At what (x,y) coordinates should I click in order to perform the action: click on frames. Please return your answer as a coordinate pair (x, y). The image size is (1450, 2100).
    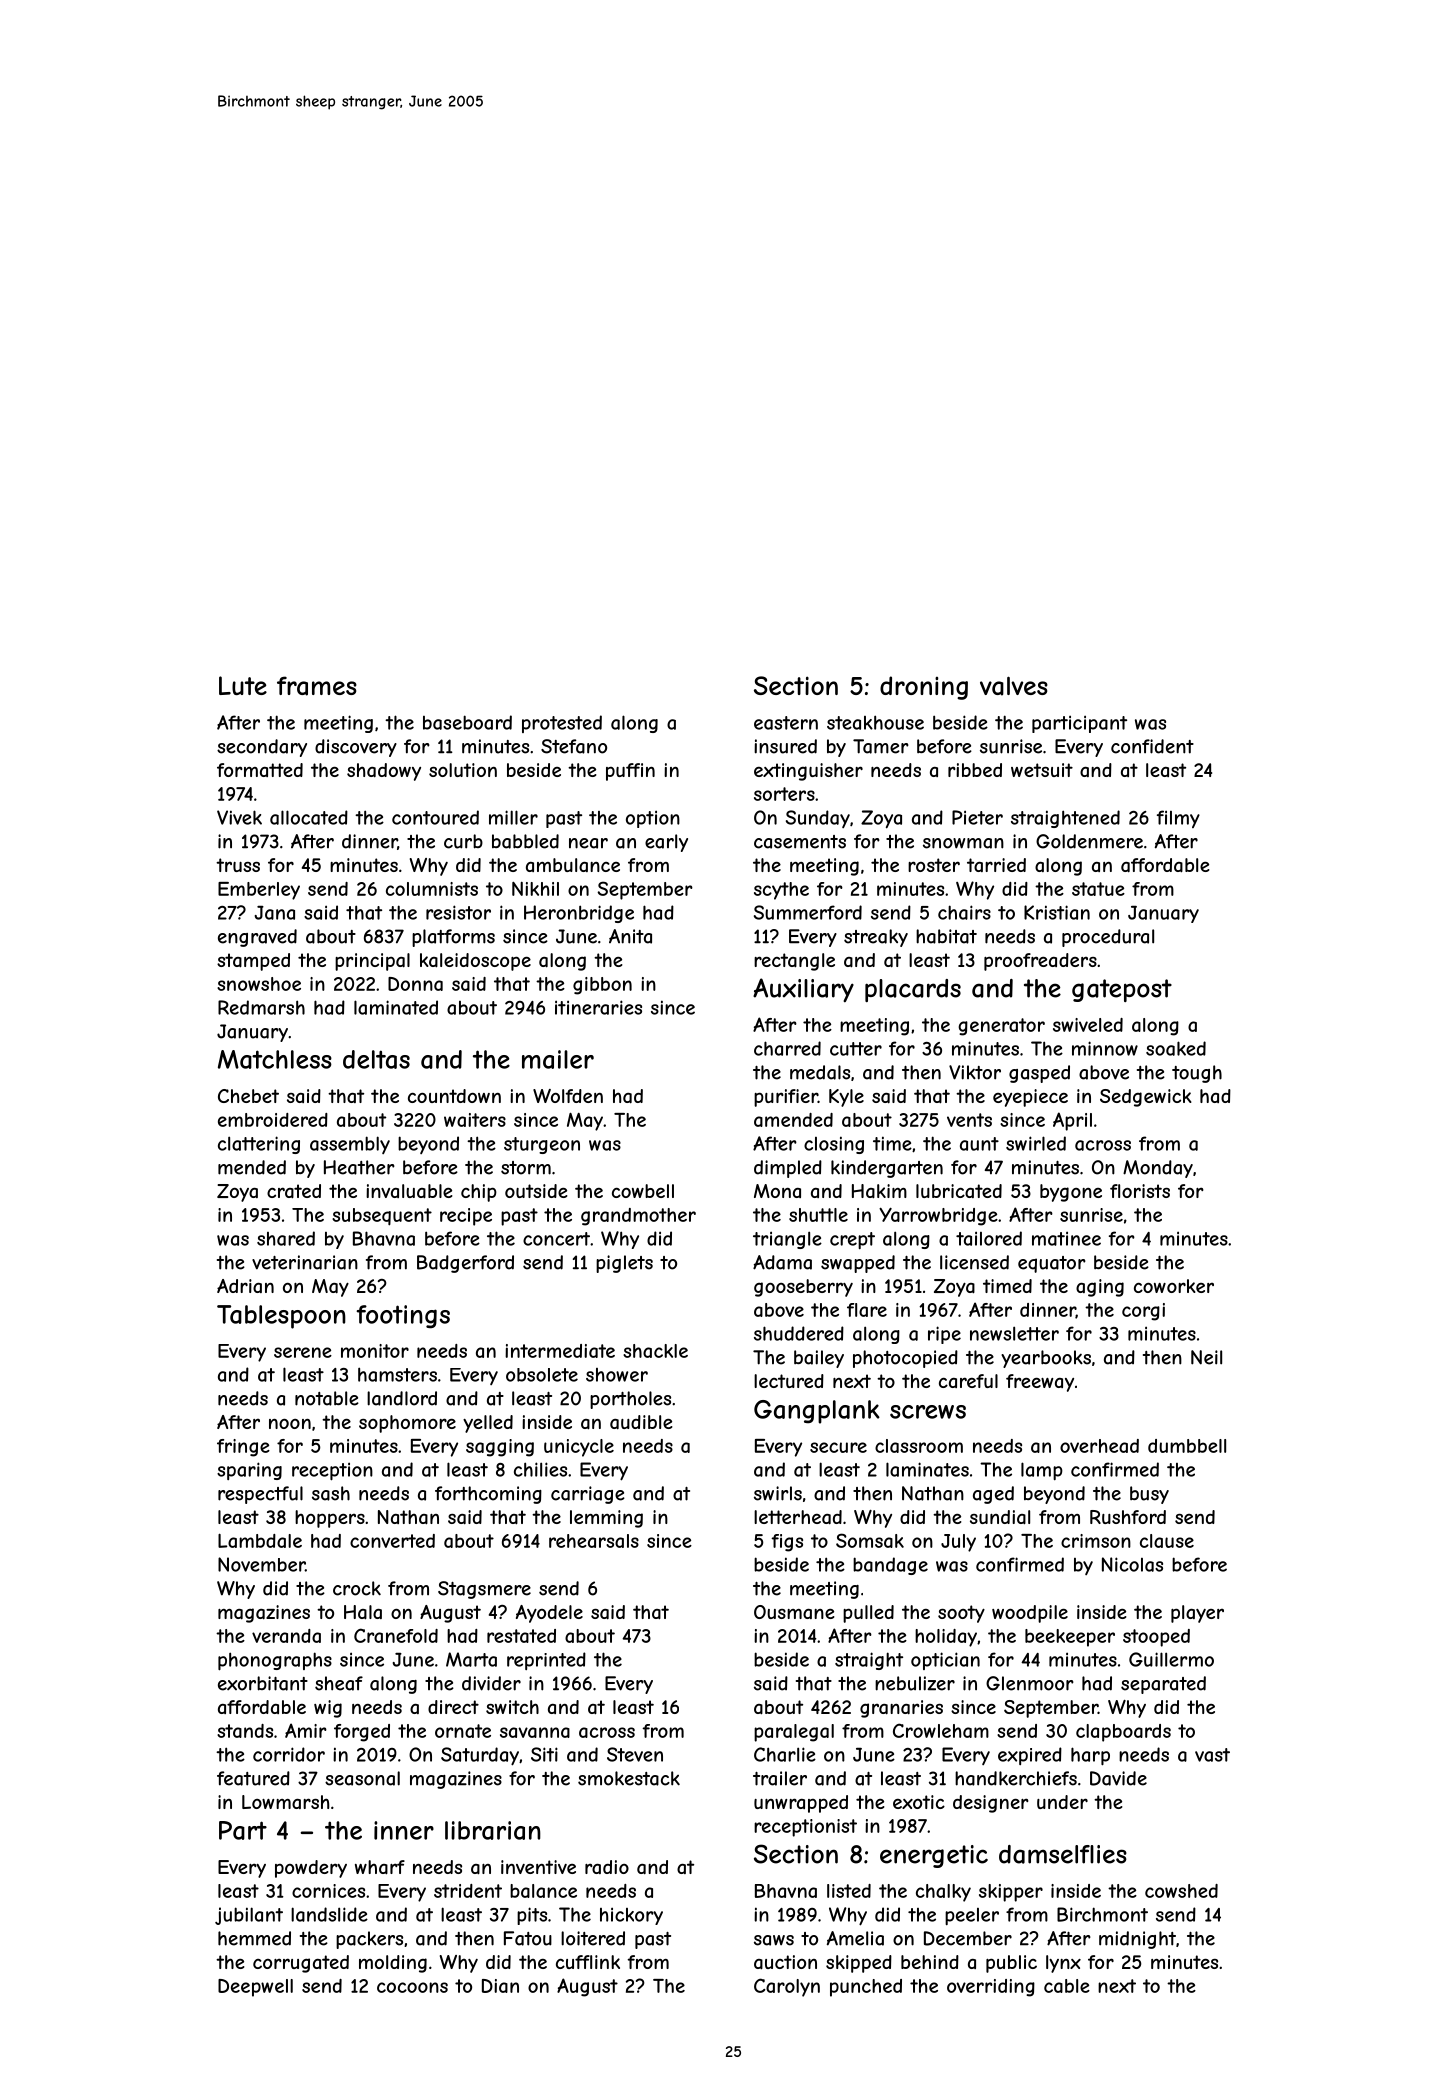
    Looking at the image, I should click on (317, 686).
